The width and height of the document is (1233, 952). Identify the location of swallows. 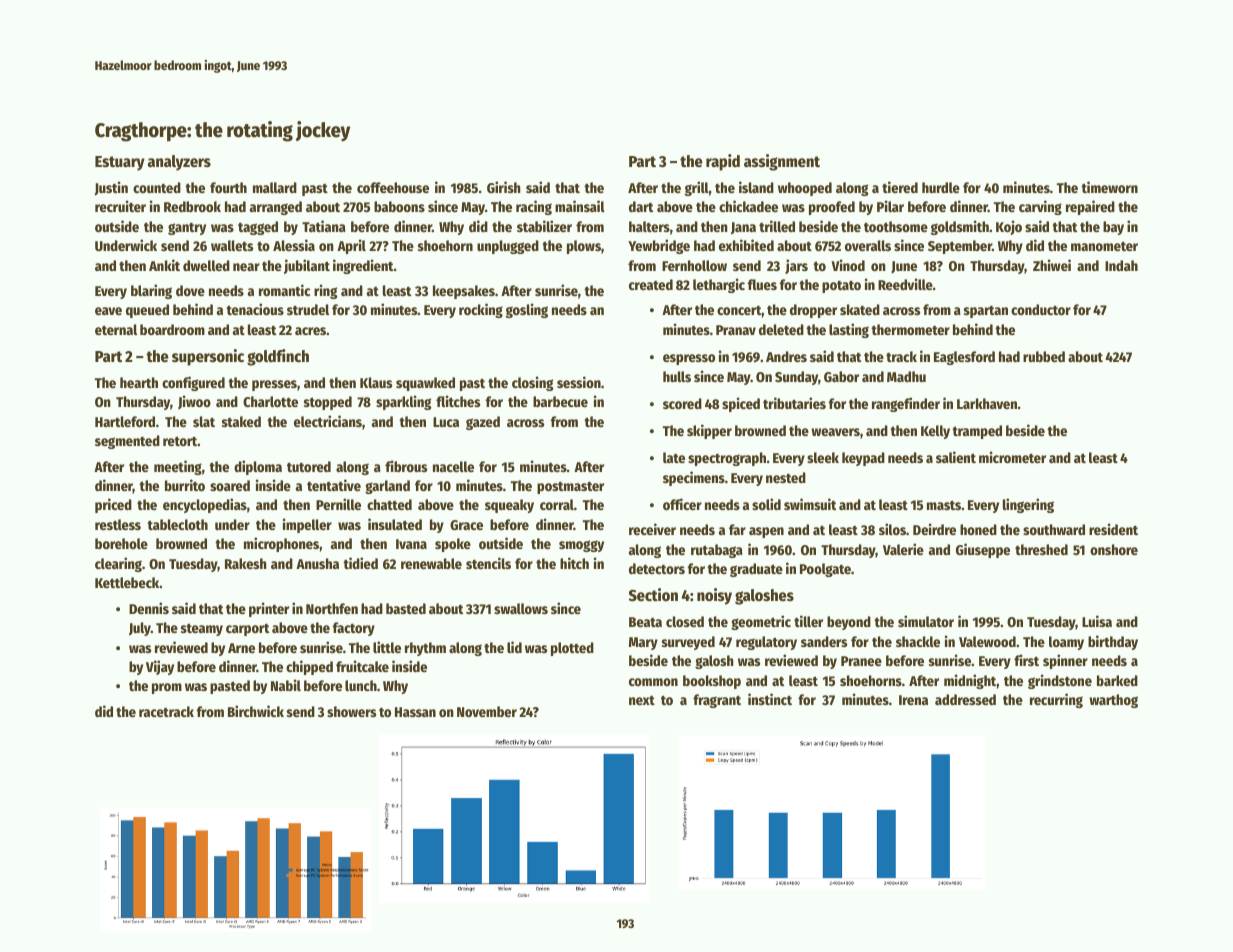
(521, 608).
